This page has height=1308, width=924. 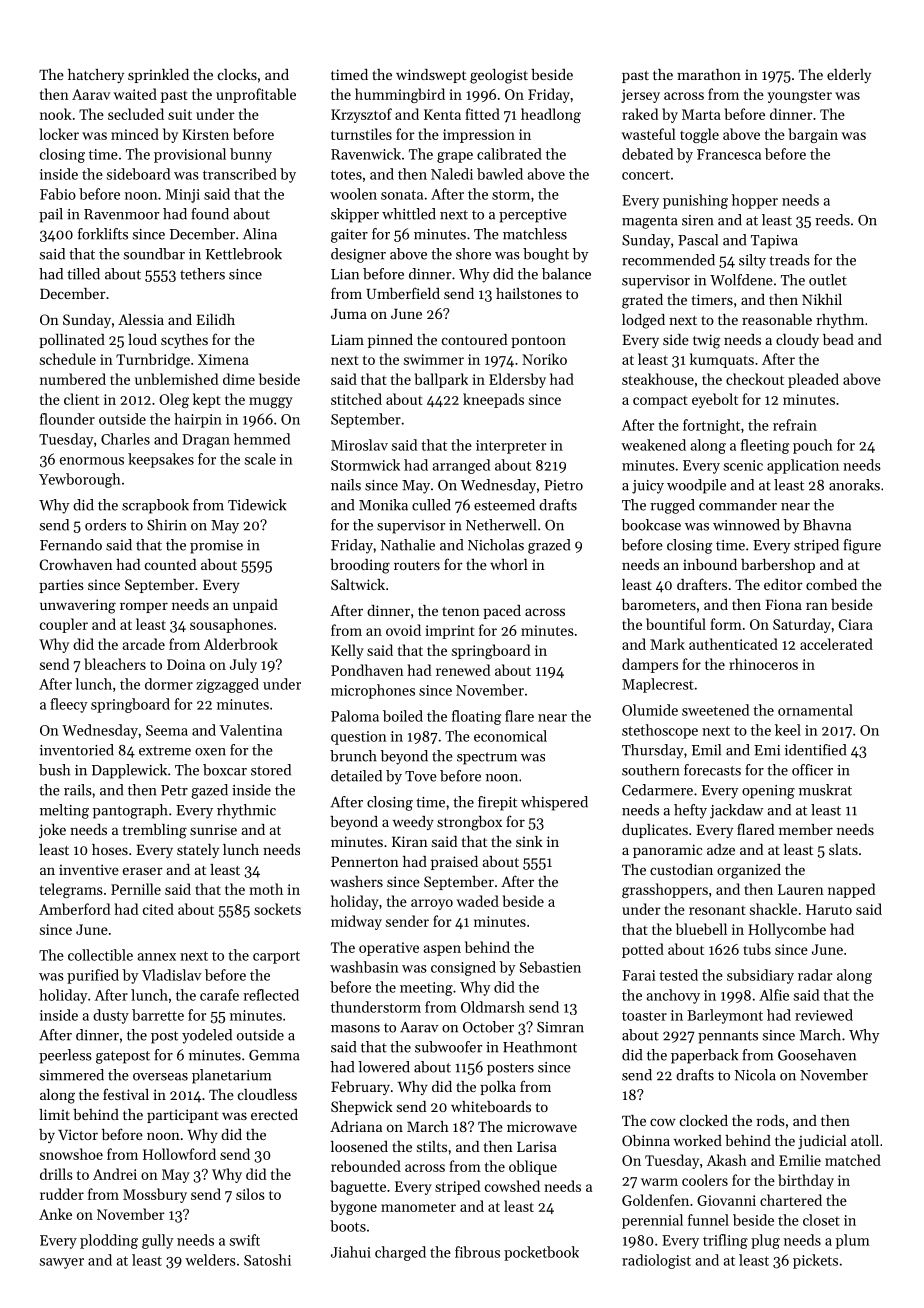 What do you see at coordinates (642, 301) in the page?
I see `grated` at bounding box center [642, 301].
